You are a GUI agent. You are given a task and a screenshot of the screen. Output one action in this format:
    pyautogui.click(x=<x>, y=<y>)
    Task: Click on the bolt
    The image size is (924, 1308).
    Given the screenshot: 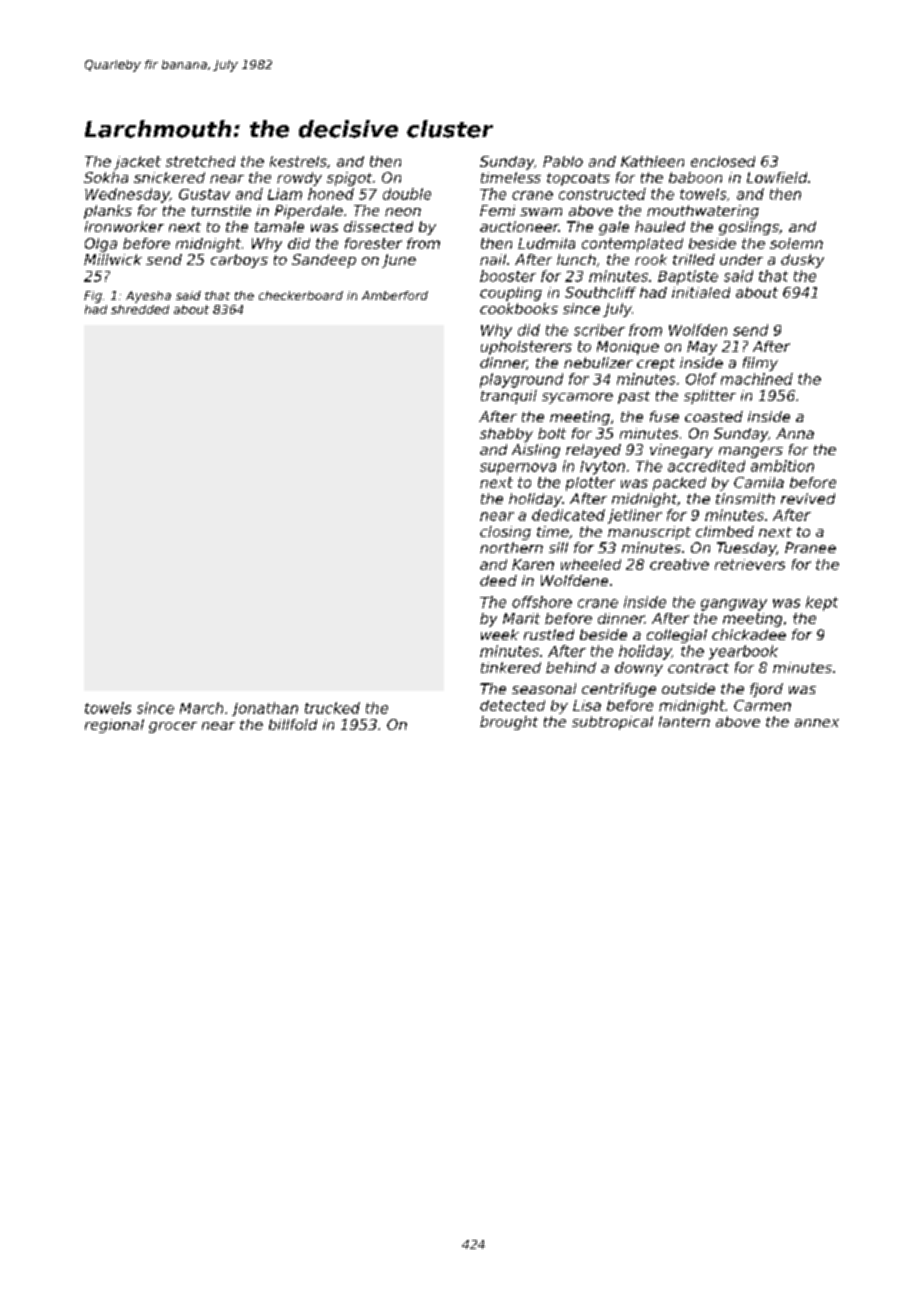 What is the action you would take?
    pyautogui.click(x=552, y=433)
